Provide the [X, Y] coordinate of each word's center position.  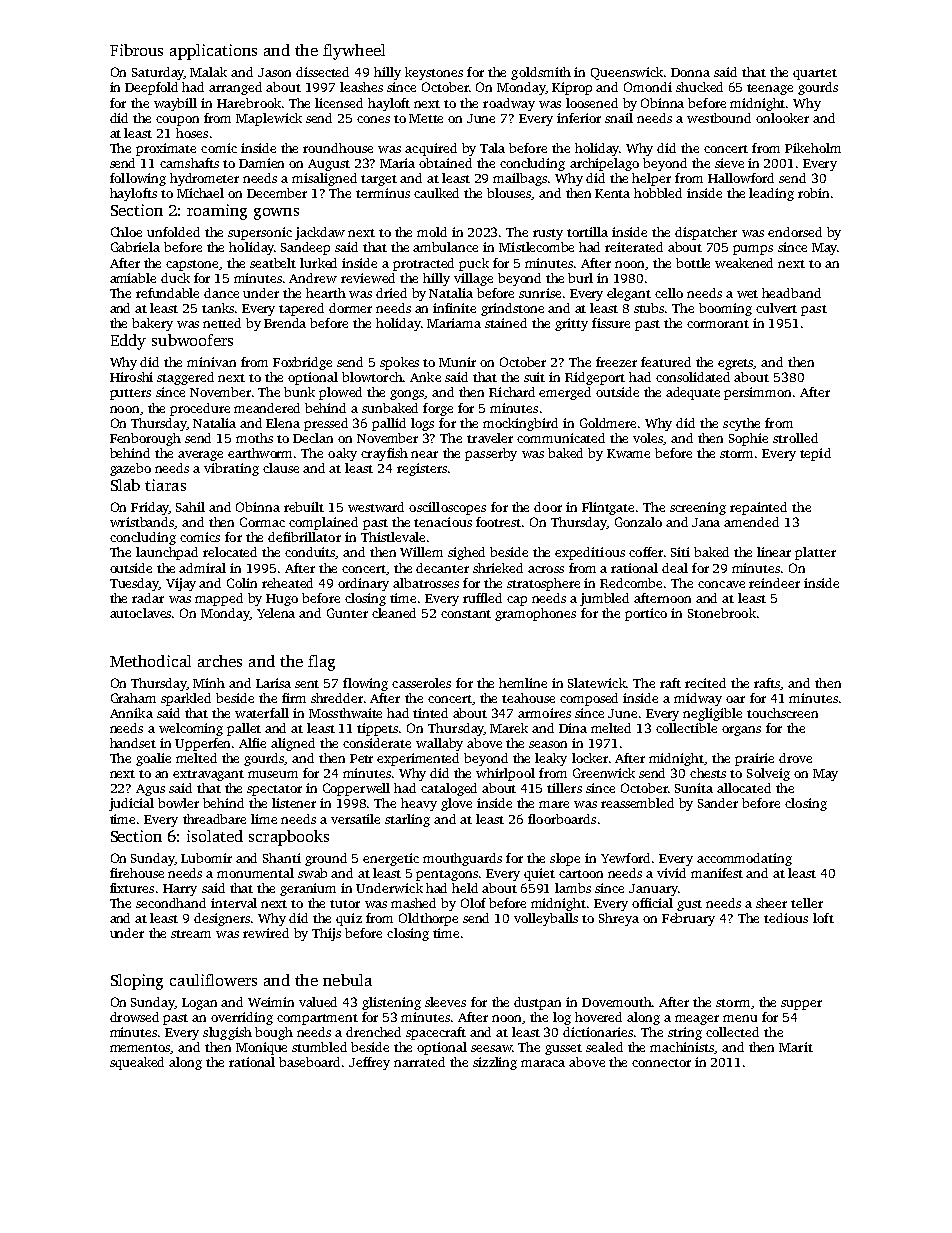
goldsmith [541, 73]
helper [651, 179]
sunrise [540, 293]
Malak [208, 72]
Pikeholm [813, 148]
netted [222, 323]
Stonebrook [722, 613]
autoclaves [140, 613]
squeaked [137, 1063]
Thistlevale [393, 537]
